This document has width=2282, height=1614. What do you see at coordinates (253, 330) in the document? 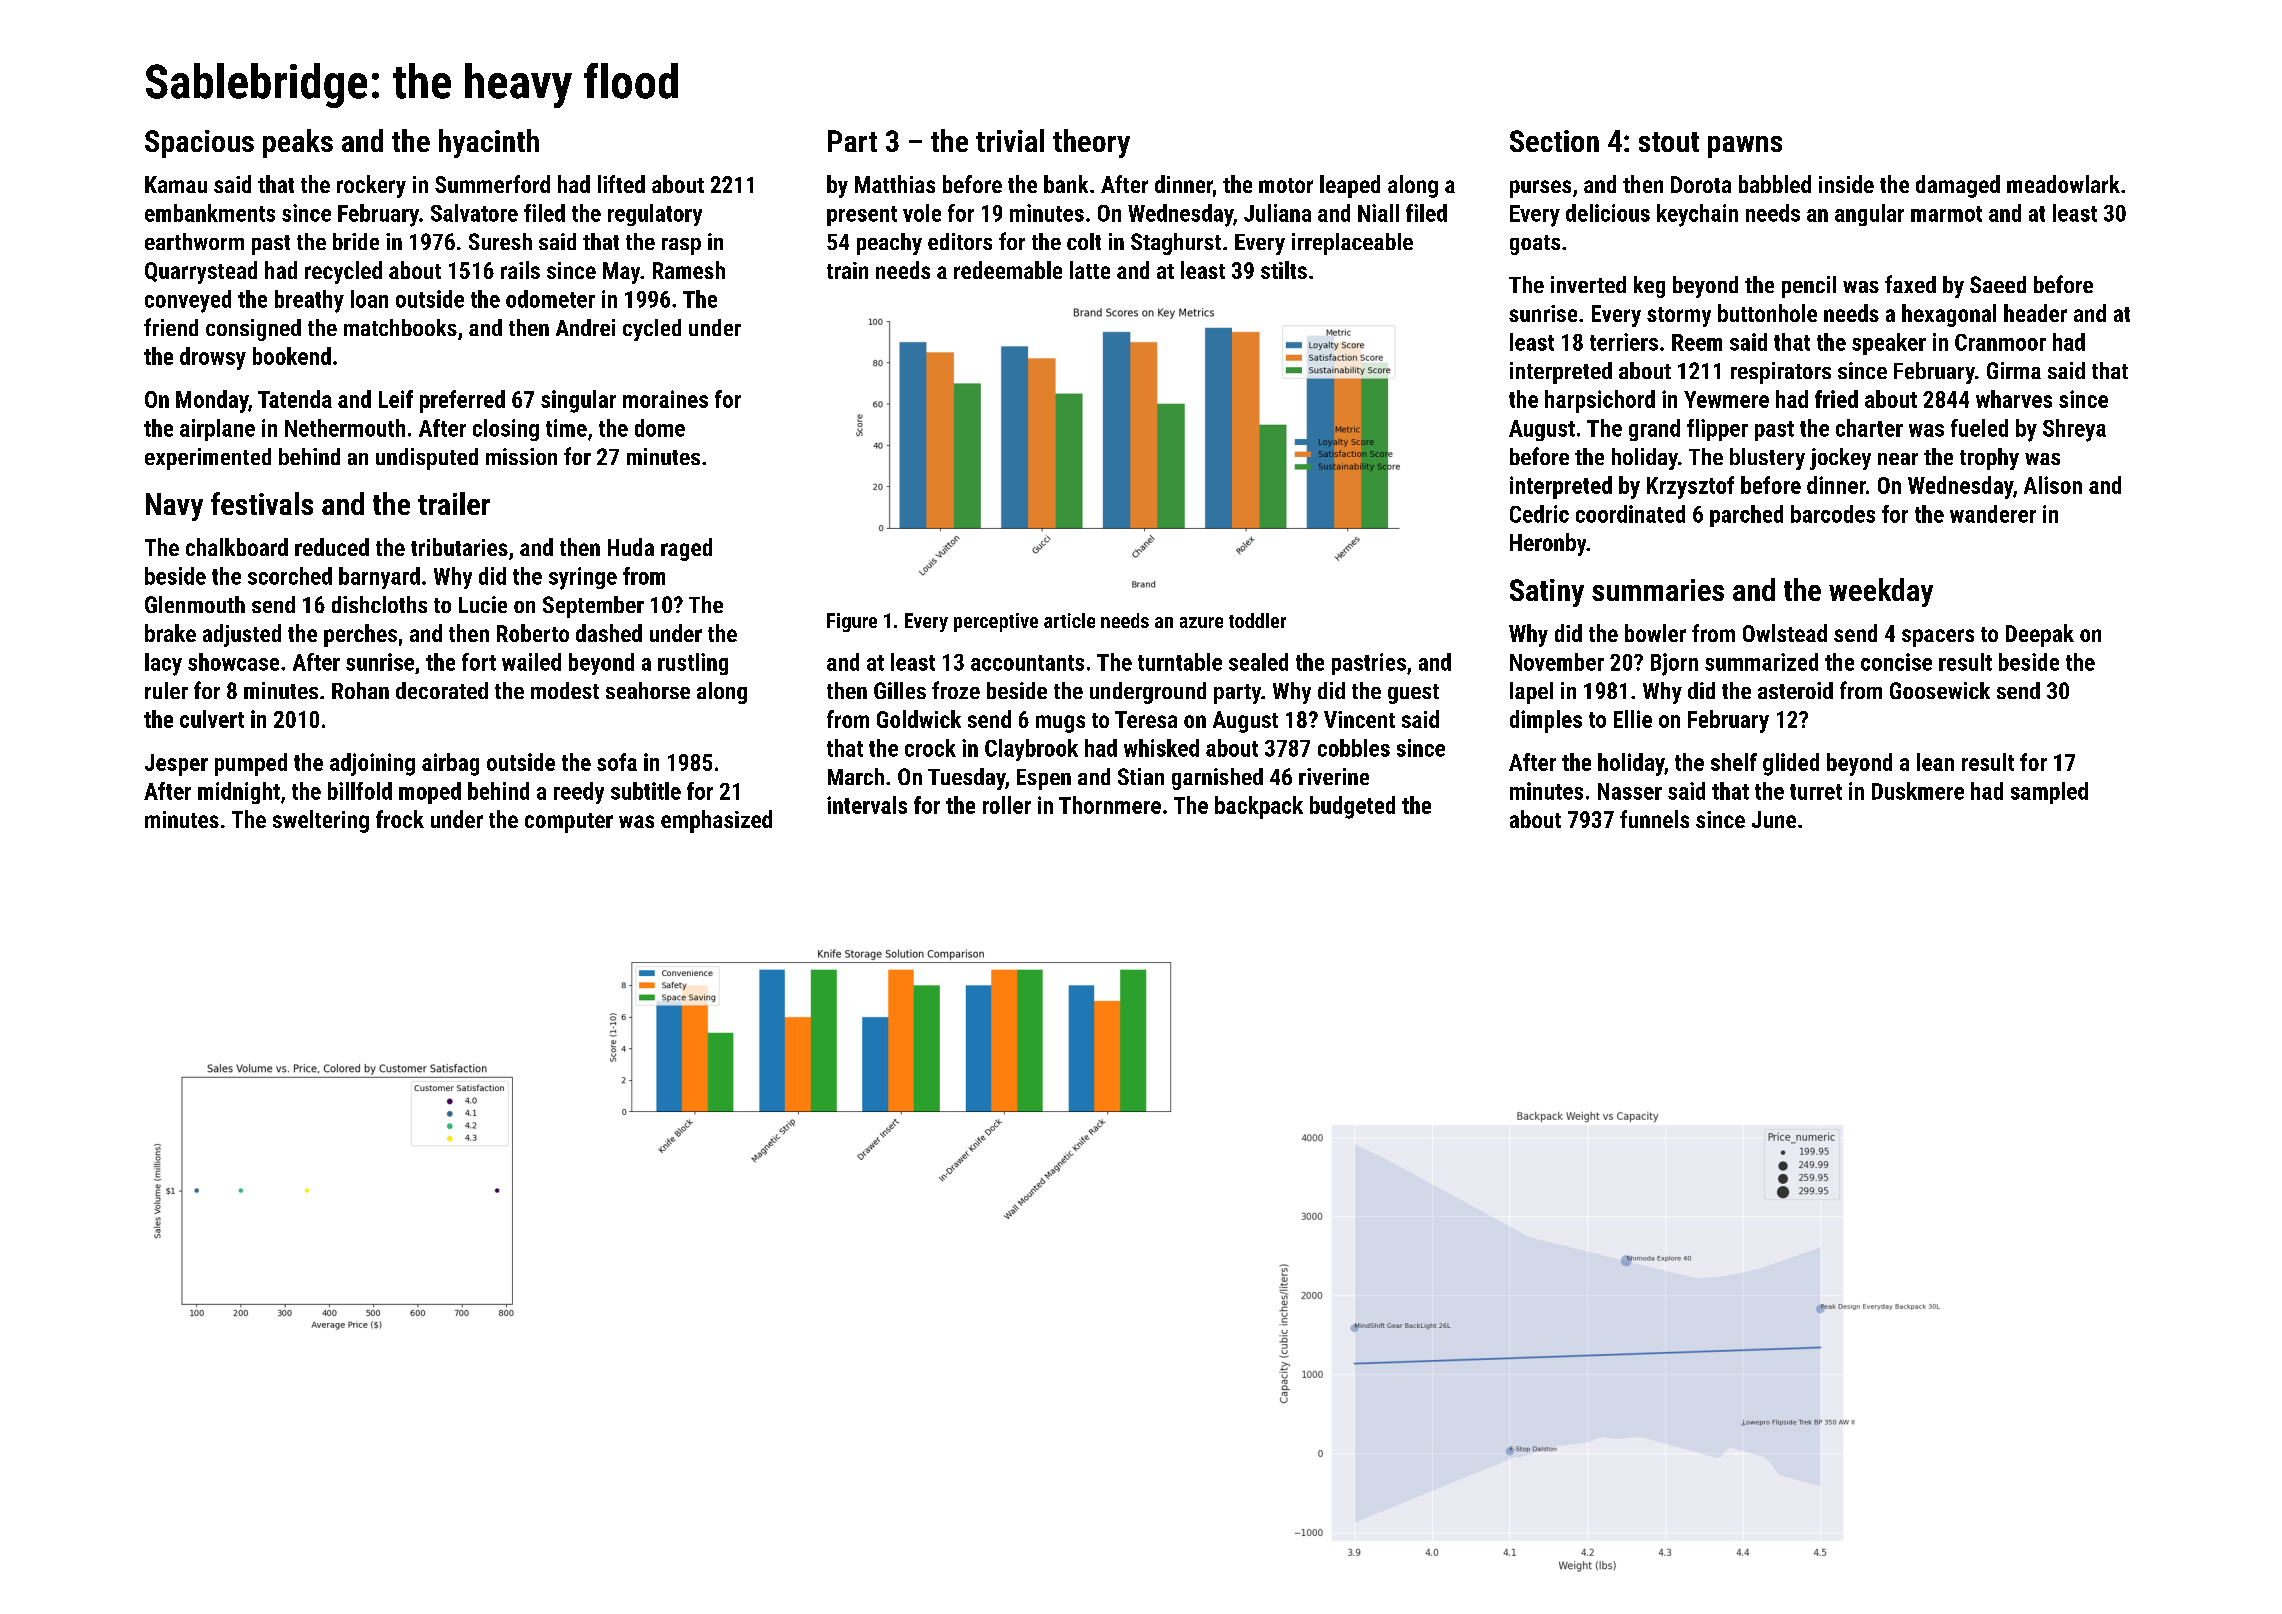
I see `consigned` at bounding box center [253, 330].
